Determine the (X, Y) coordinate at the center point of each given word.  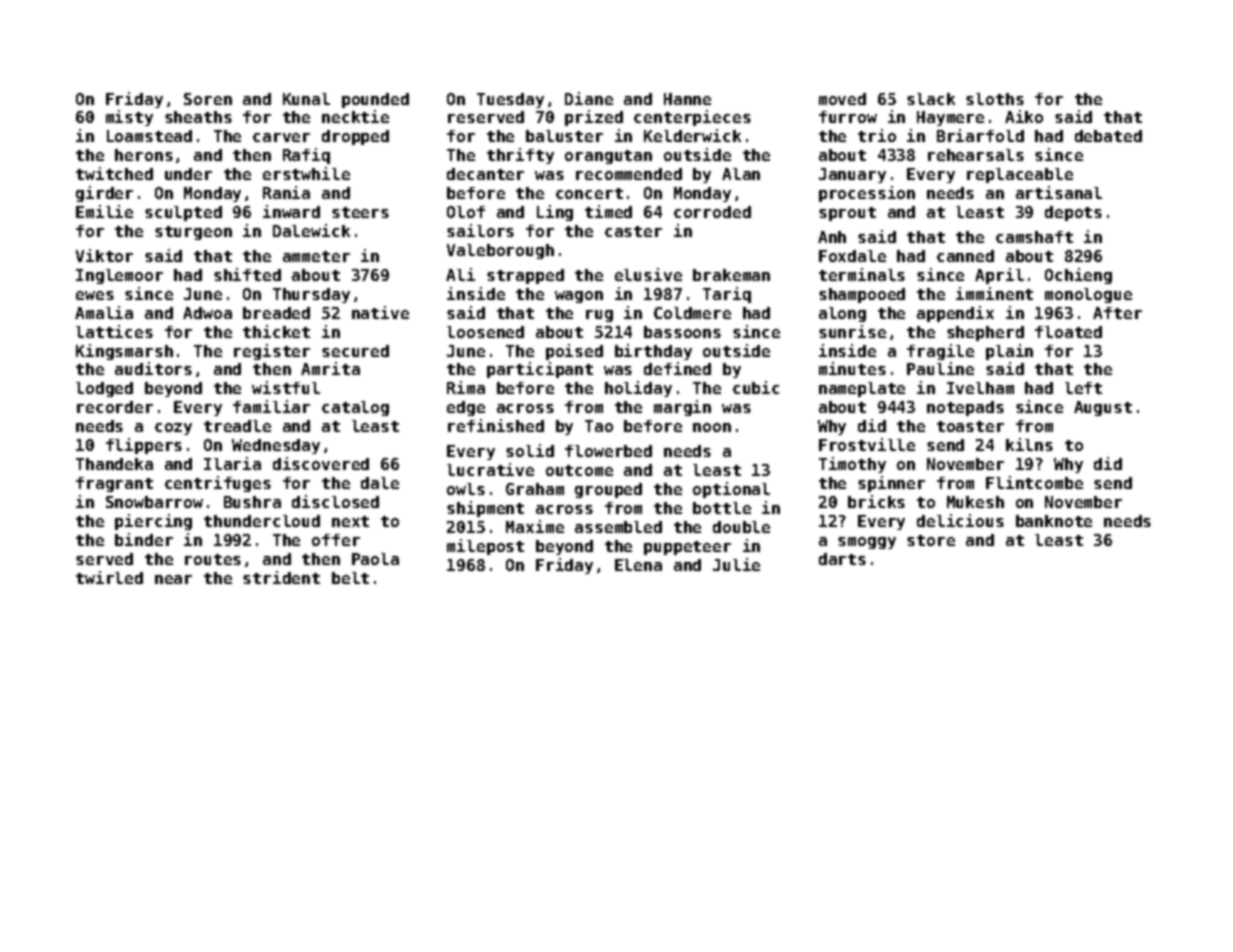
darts (842, 559)
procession (867, 194)
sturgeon (193, 233)
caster (633, 231)
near (173, 579)
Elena (638, 565)
